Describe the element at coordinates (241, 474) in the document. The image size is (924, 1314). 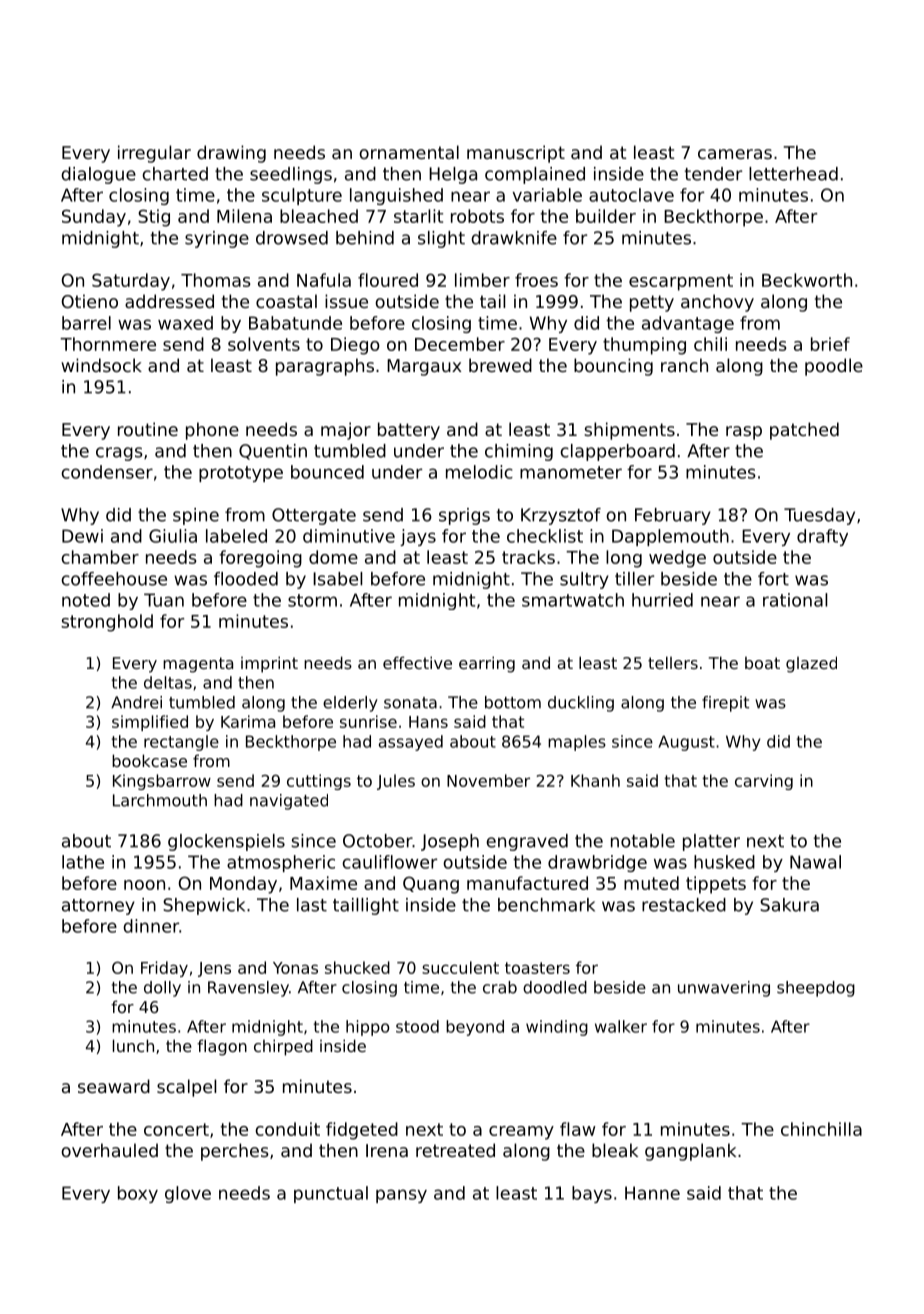
I see `prototype` at that location.
